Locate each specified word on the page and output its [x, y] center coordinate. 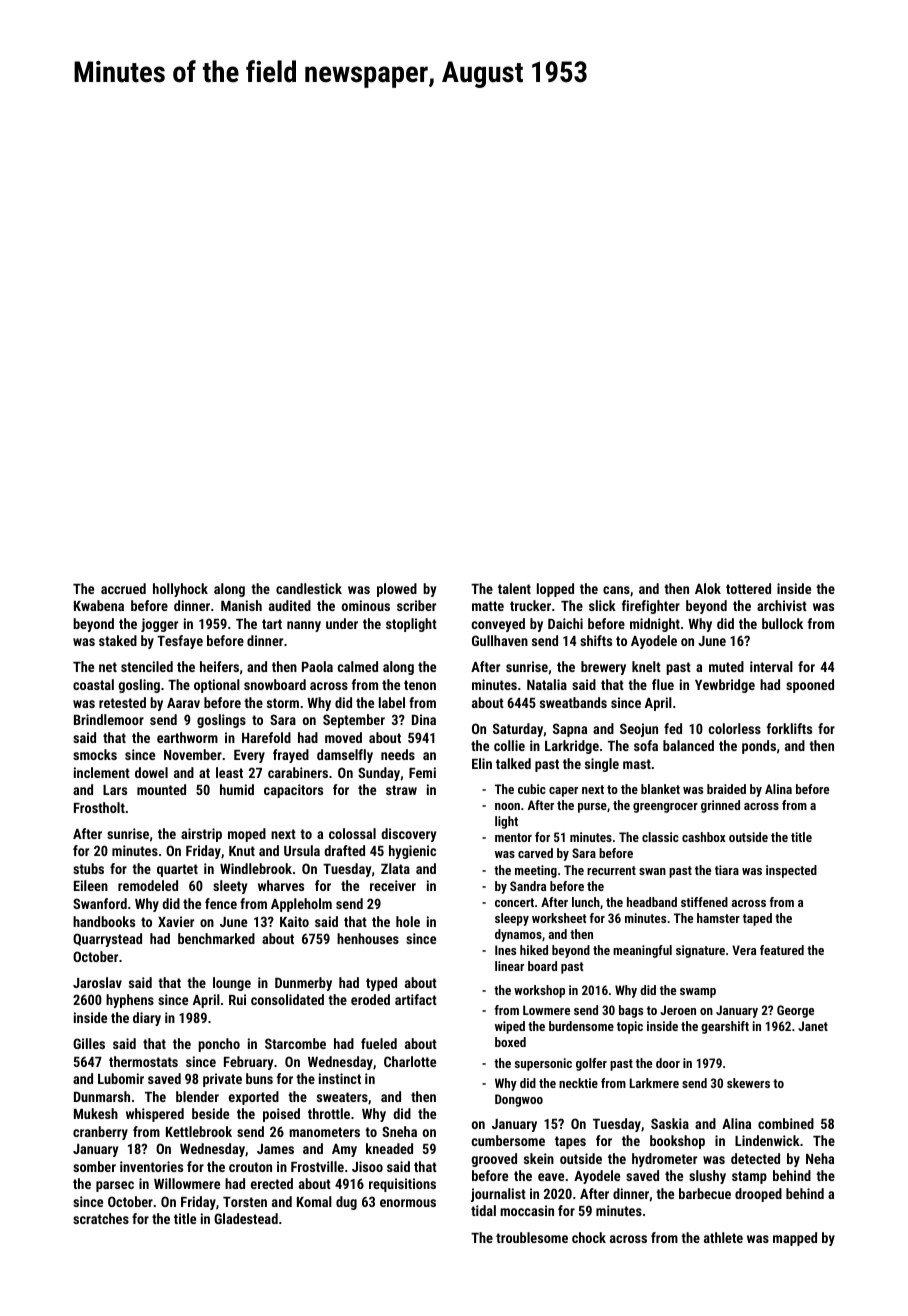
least [229, 772]
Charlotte [410, 1061]
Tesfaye [180, 642]
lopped [555, 590]
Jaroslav [97, 982]
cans [616, 590]
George [795, 1011]
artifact [416, 999]
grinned [720, 806]
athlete [723, 1237]
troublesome [532, 1237]
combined [786, 1123]
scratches [101, 1218]
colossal [352, 833]
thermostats [143, 1061]
